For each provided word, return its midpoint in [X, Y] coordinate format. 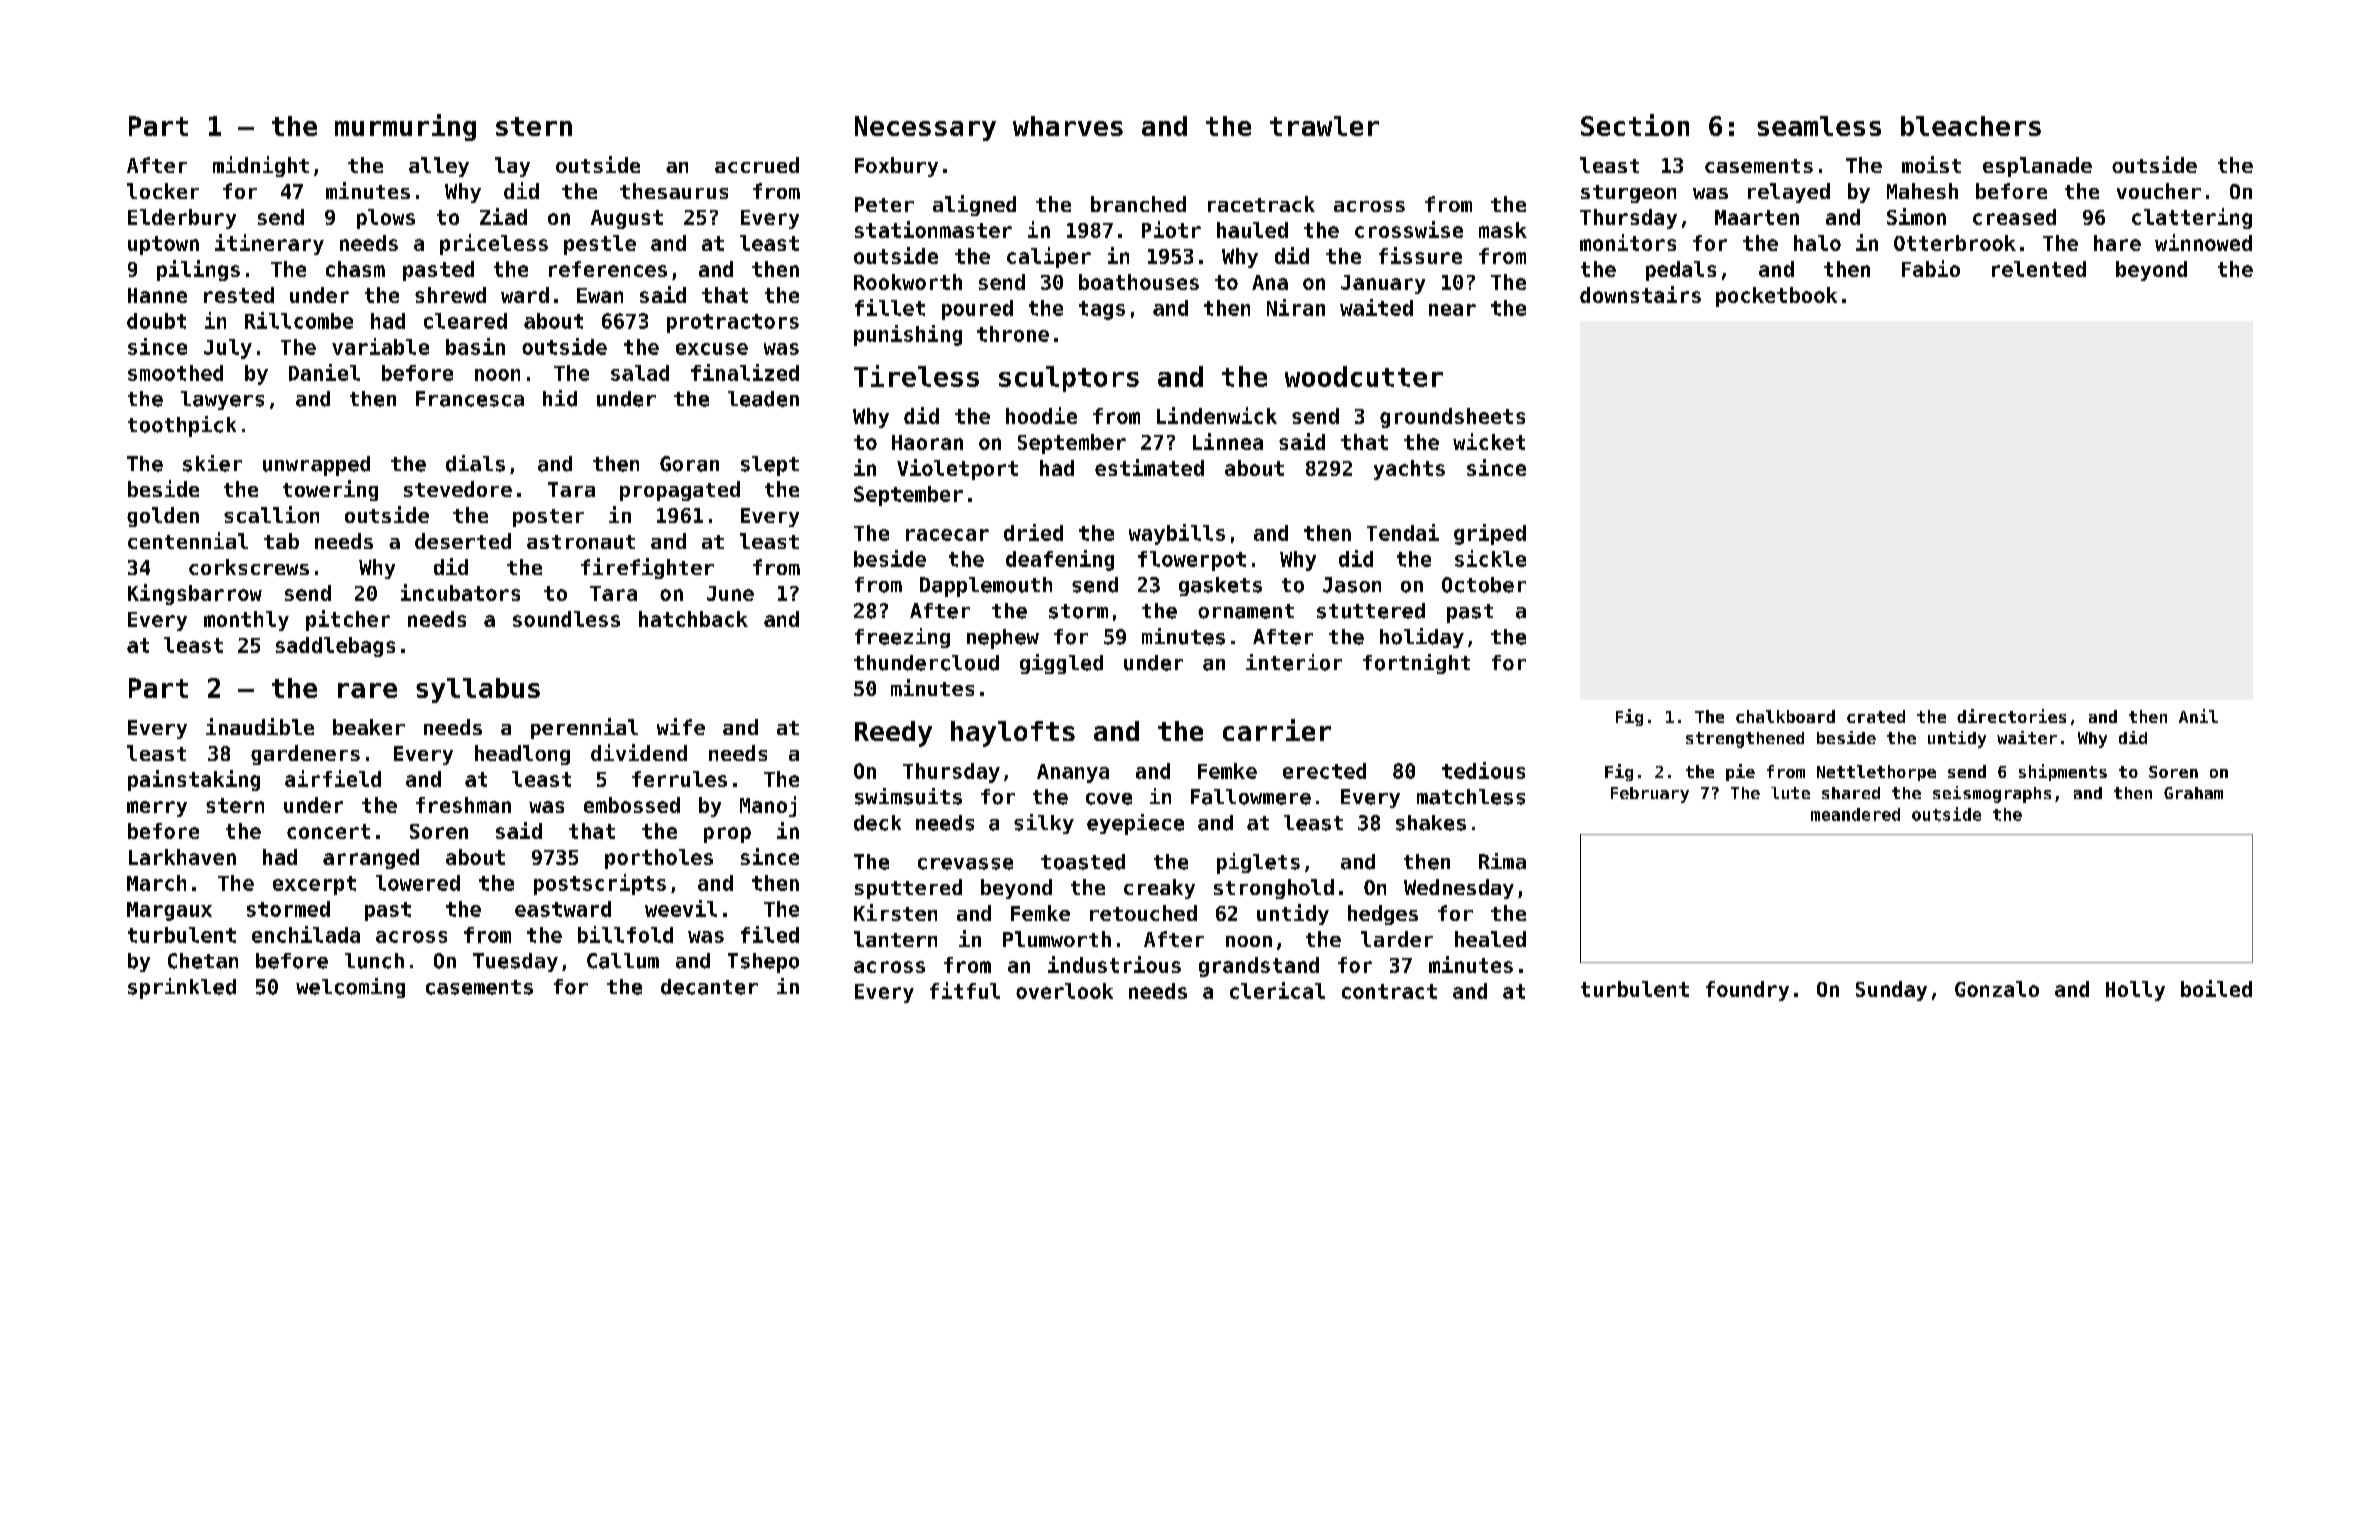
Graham [2193, 793]
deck [877, 823]
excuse [712, 349]
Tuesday [515, 962]
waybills [1177, 534]
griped [1490, 534]
